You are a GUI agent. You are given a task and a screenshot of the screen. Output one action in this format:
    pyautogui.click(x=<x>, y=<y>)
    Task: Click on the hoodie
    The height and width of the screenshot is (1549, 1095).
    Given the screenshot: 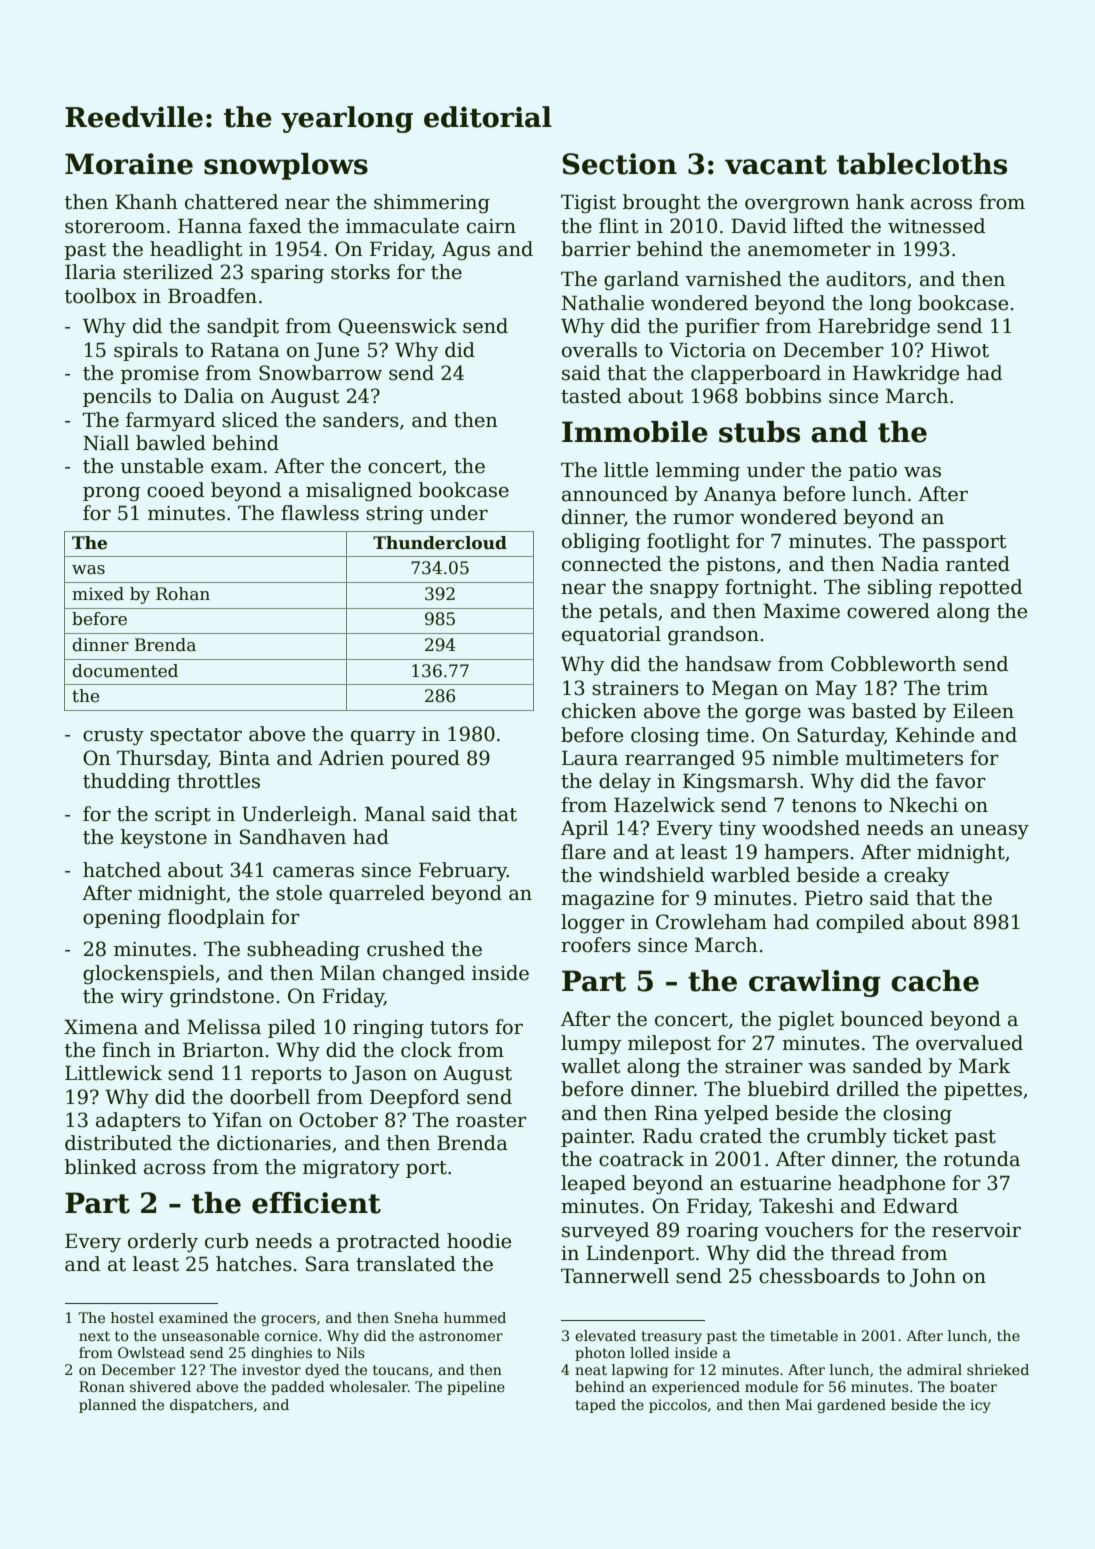 What is the action you would take?
    pyautogui.click(x=479, y=1241)
